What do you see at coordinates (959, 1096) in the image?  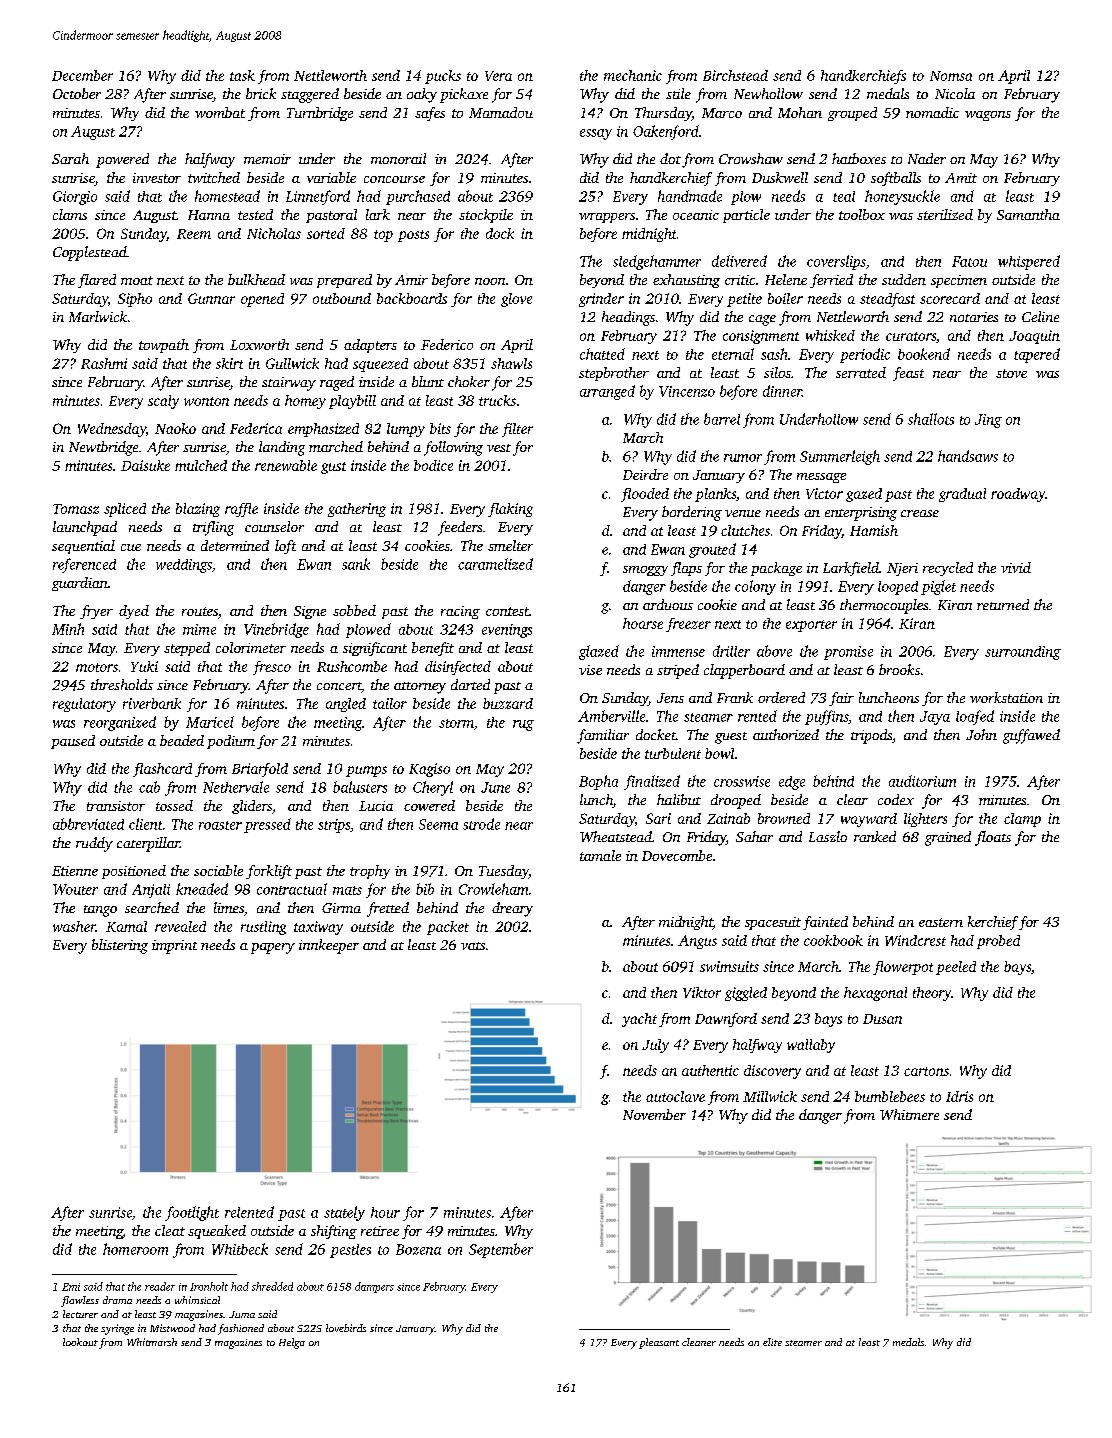 I see `Idris` at bounding box center [959, 1096].
